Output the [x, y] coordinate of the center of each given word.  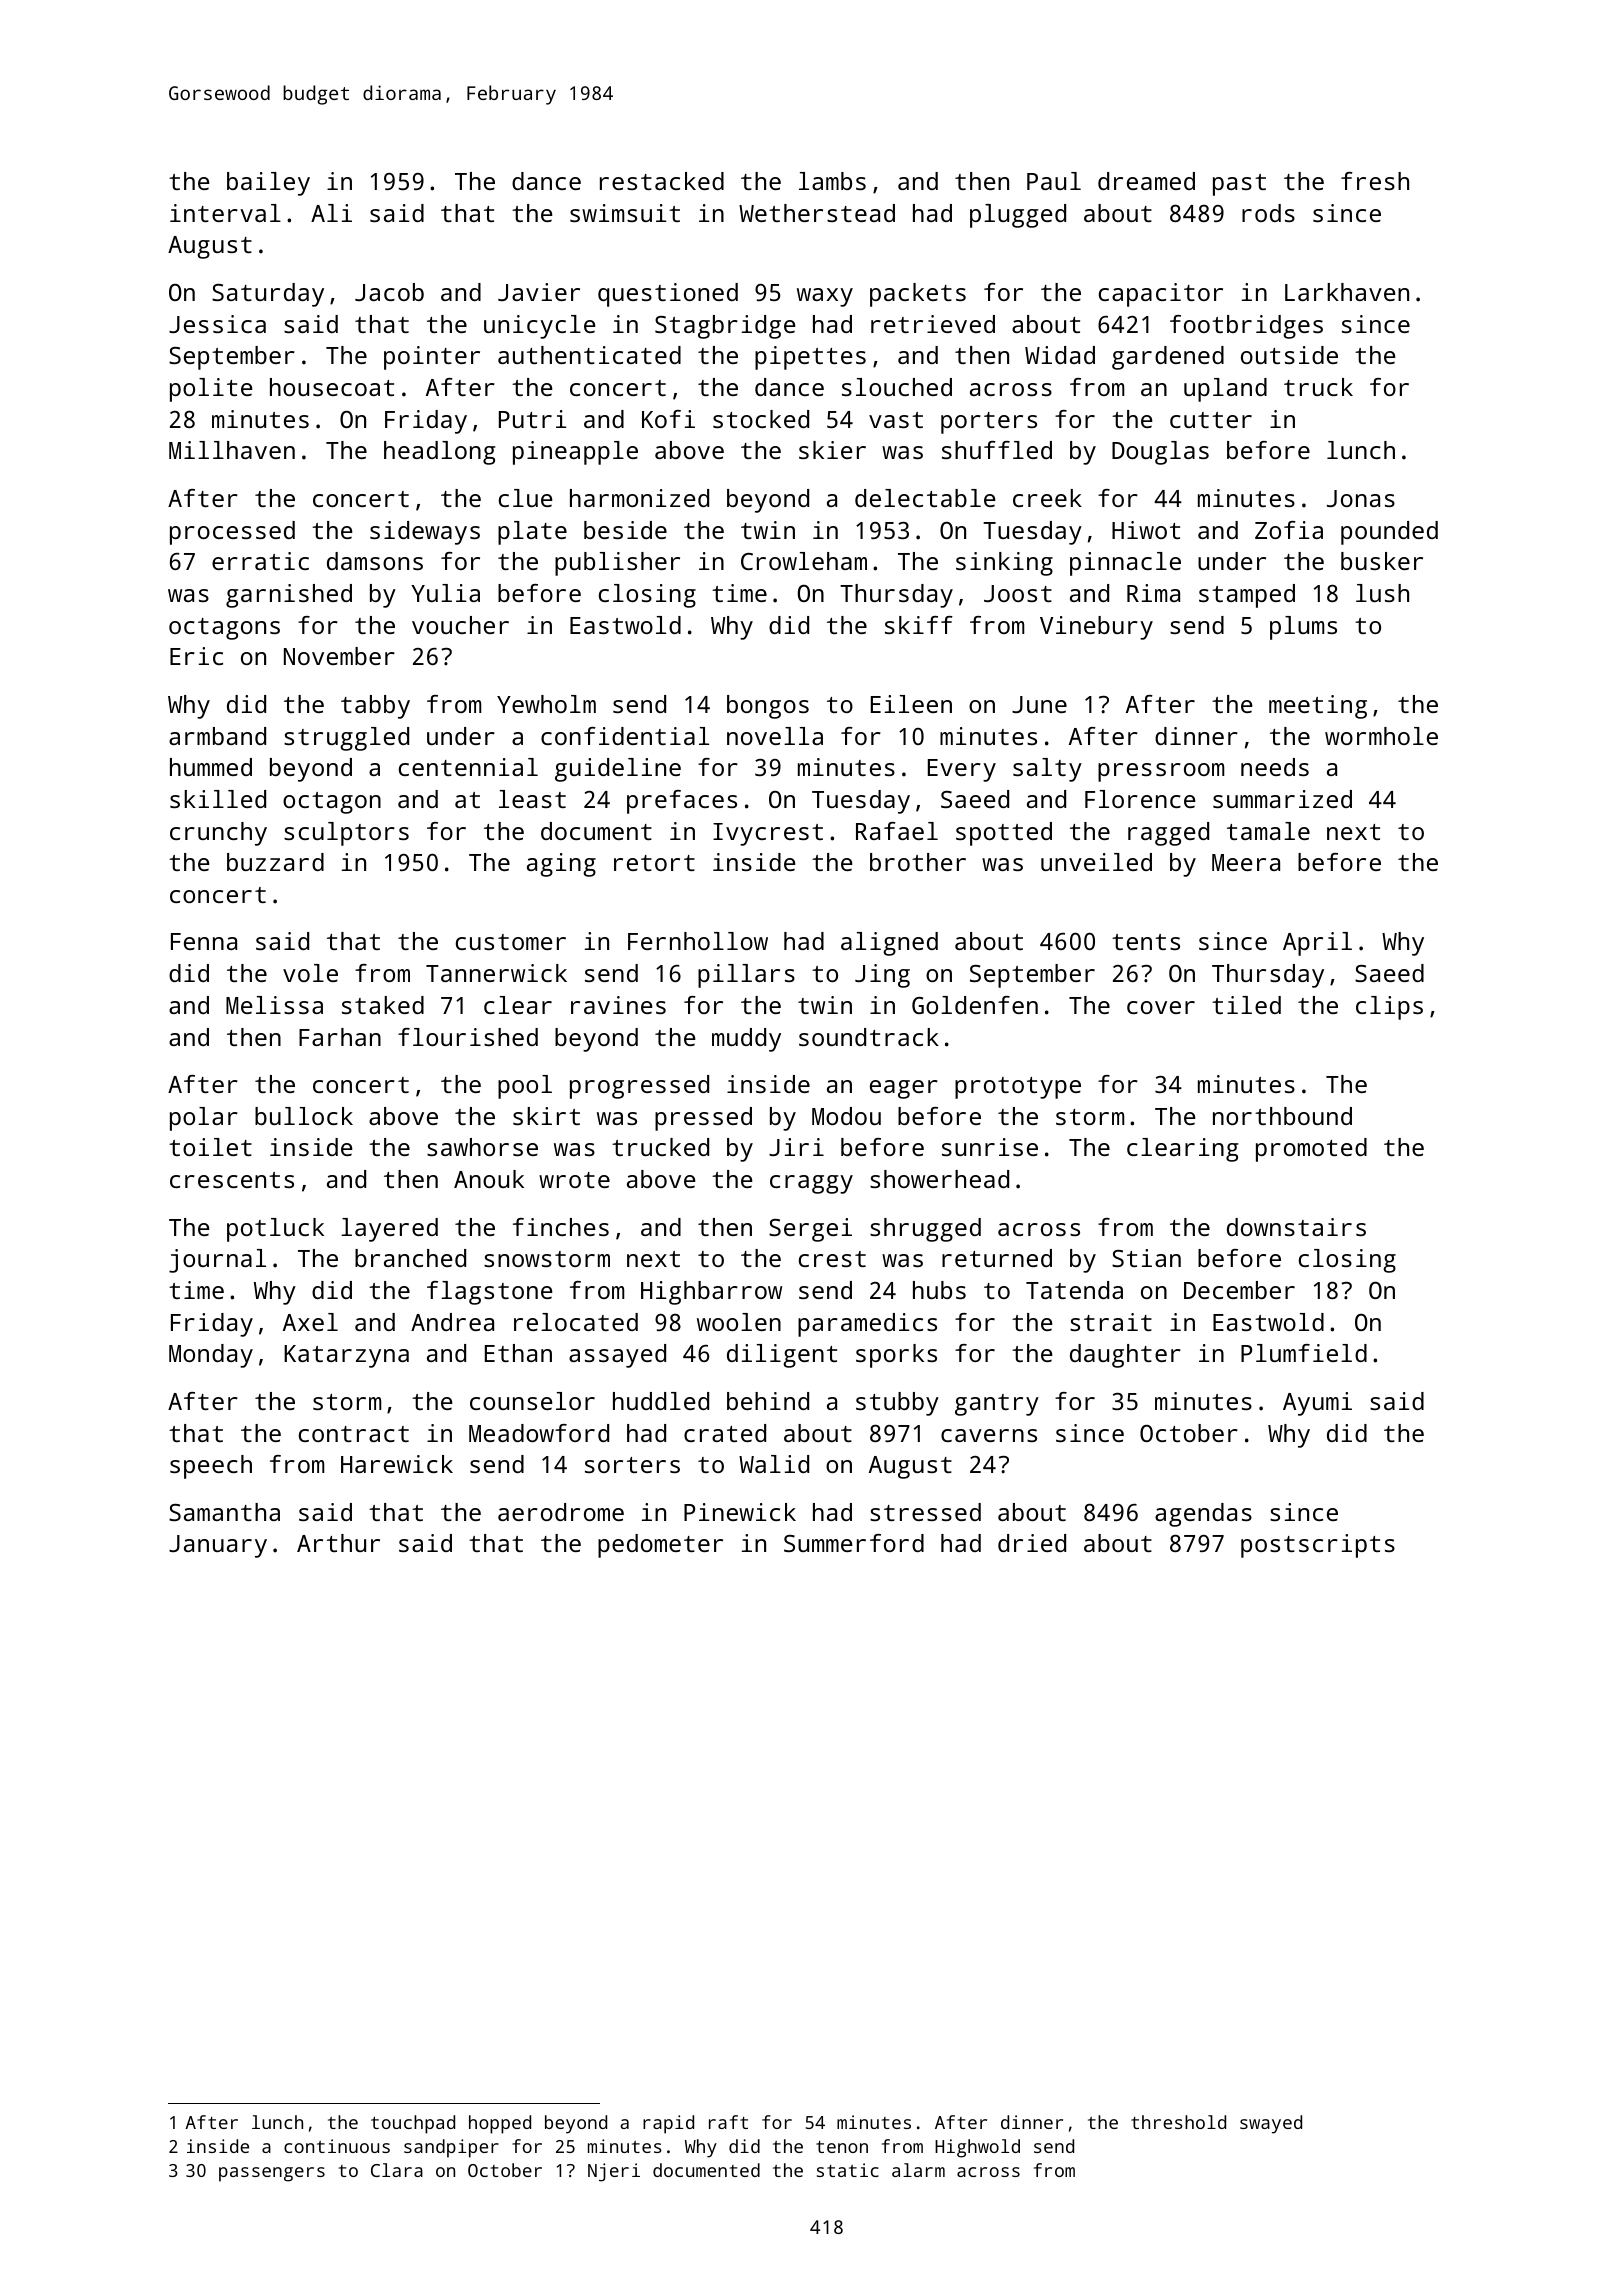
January [218, 1546]
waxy [825, 297]
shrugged [925, 1230]
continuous [337, 2146]
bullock [304, 1116]
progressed [639, 1087]
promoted [1311, 1150]
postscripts [1318, 1546]
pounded [1389, 533]
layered [389, 1230]
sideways [425, 533]
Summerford [854, 1543]
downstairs [1296, 1227]
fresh [1375, 181]
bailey [268, 184]
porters [989, 423]
